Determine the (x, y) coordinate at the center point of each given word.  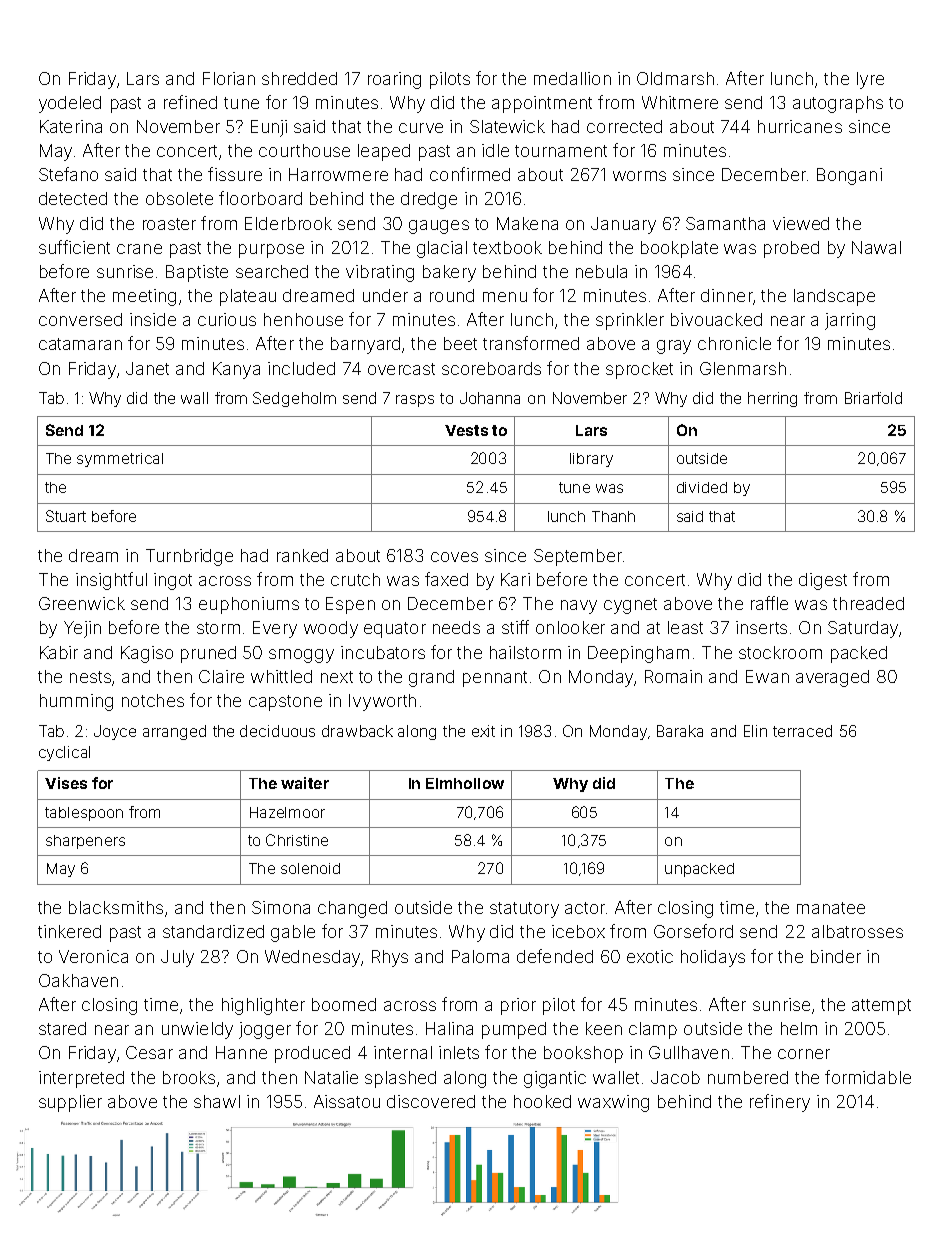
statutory (524, 910)
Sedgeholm (294, 399)
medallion (572, 78)
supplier (70, 1103)
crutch (355, 579)
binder (836, 956)
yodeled (70, 104)
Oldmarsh (675, 78)
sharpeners (85, 842)
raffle (769, 603)
